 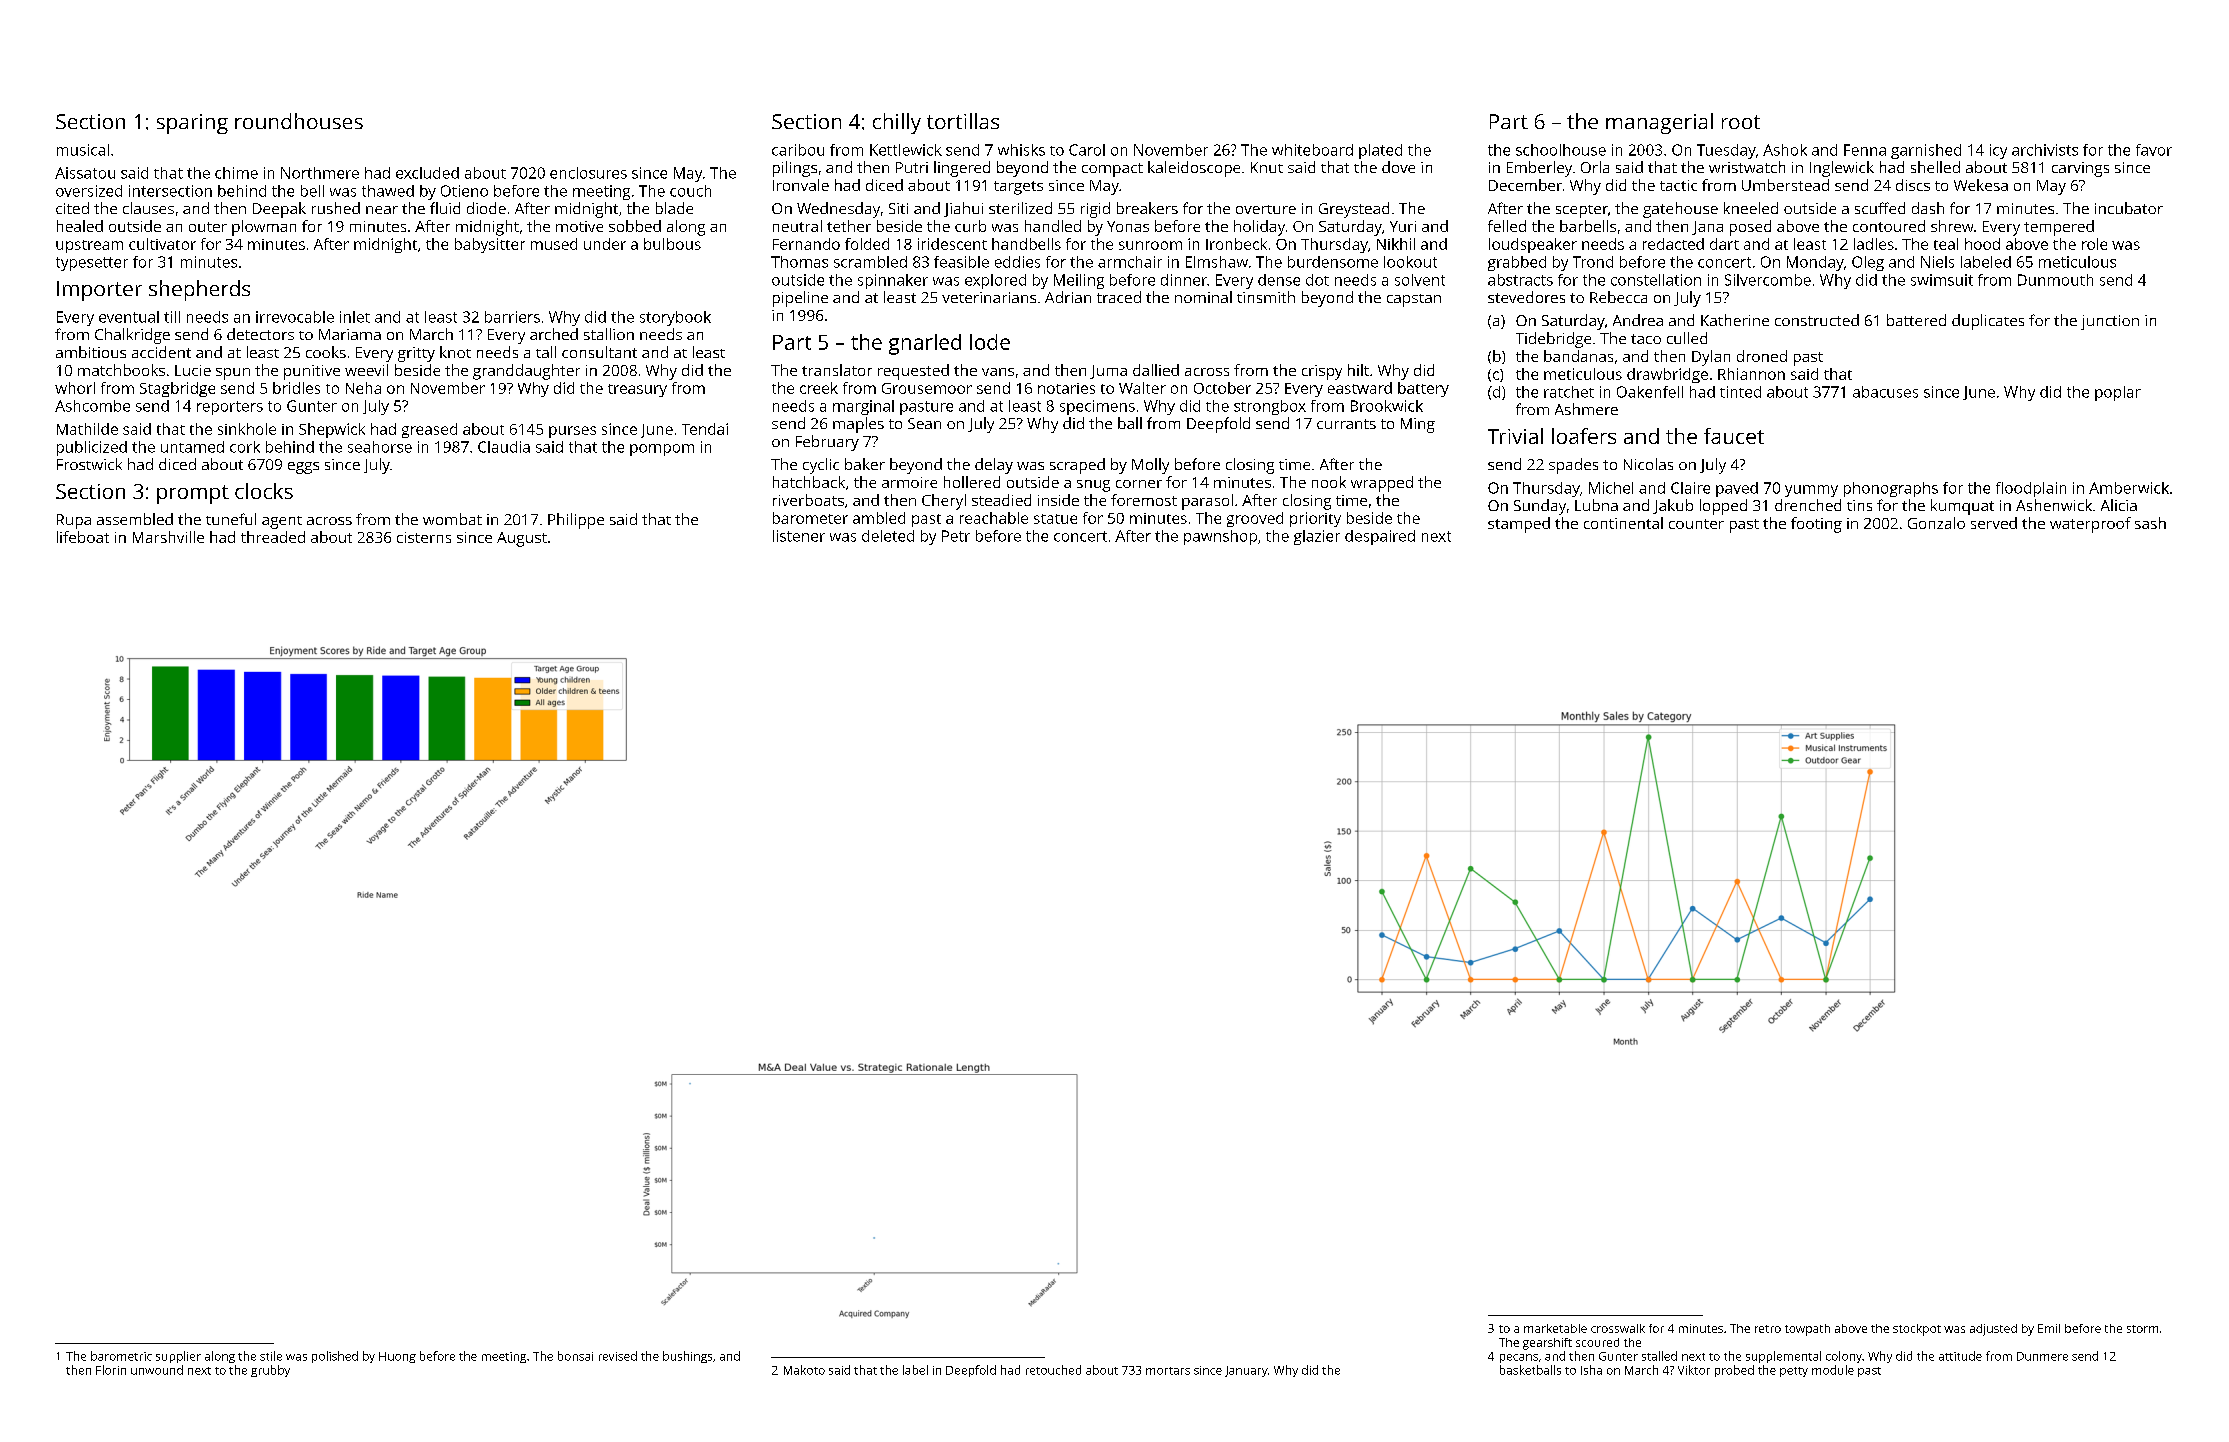 What do you see at coordinates (821, 466) in the document?
I see `cyclic` at bounding box center [821, 466].
